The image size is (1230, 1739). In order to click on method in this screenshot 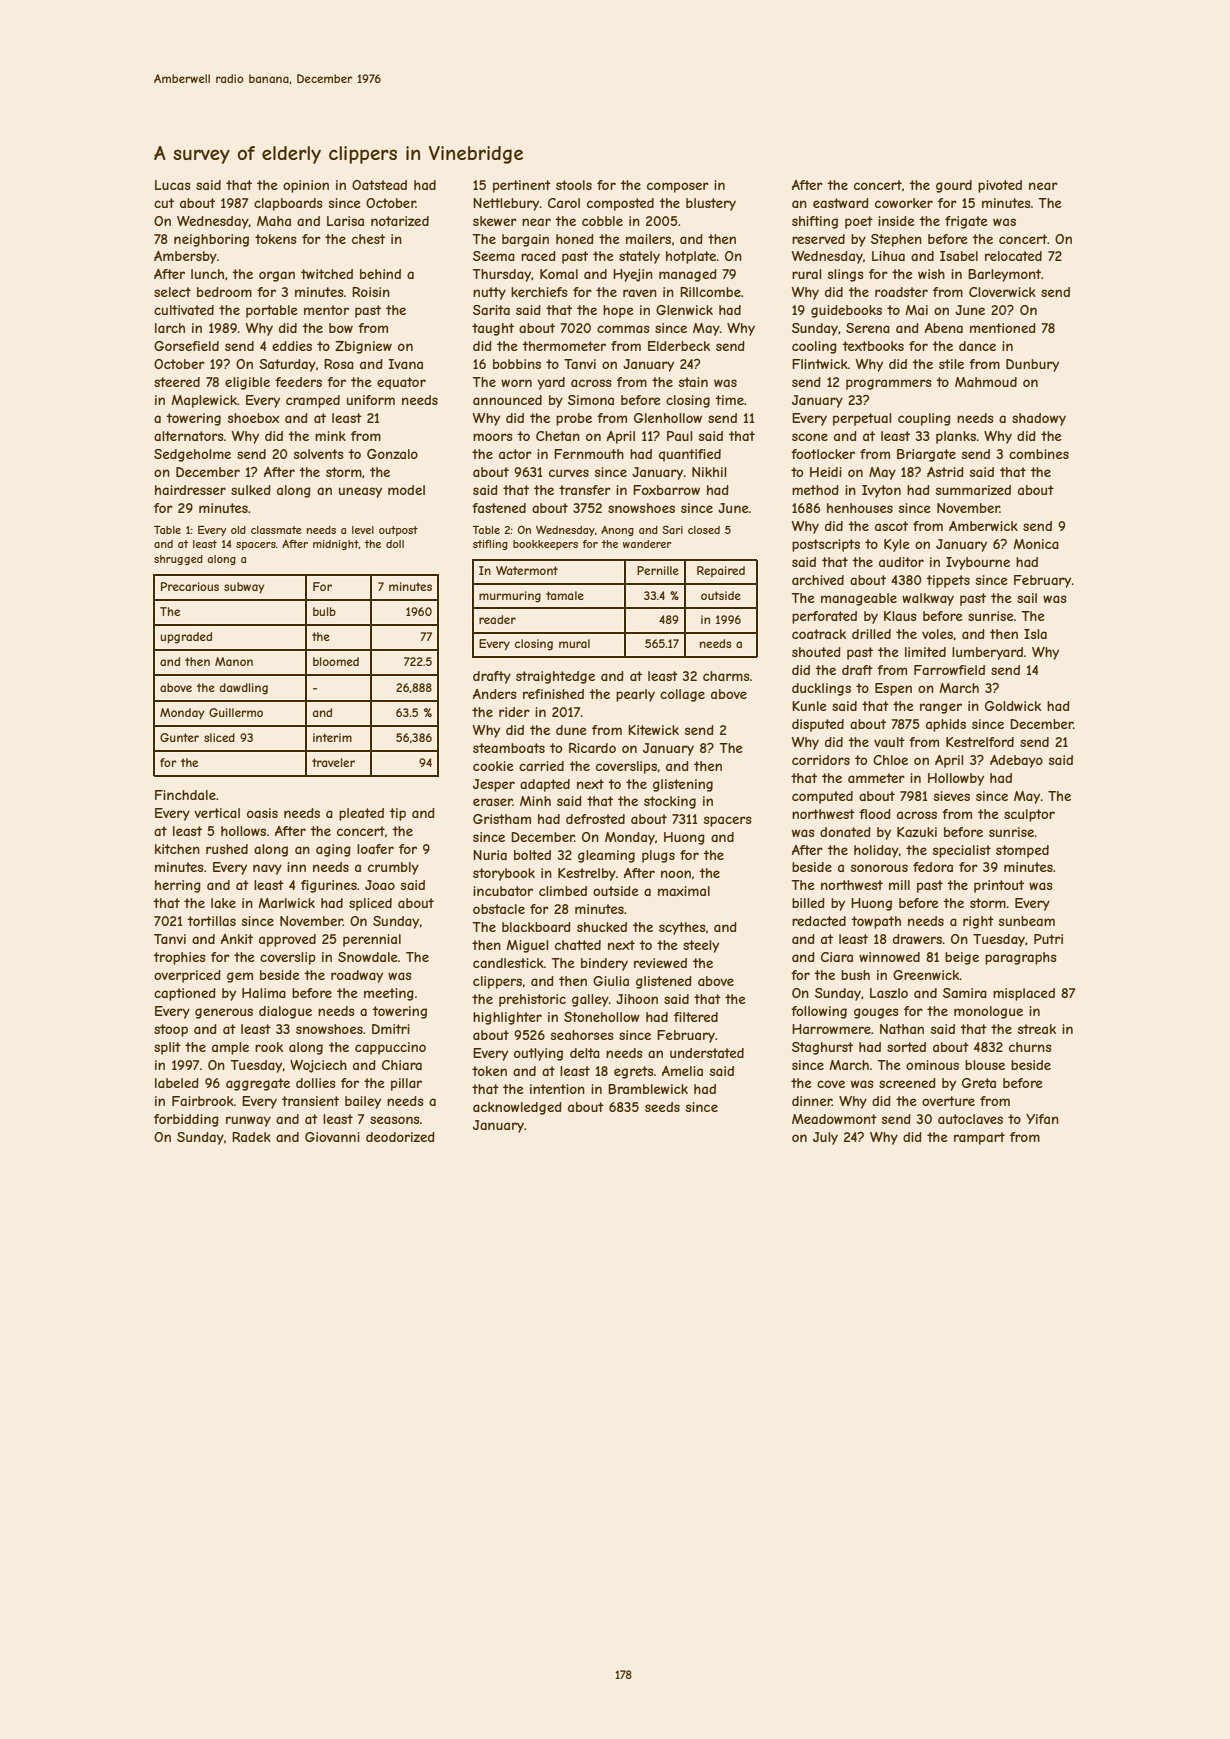, I will do `click(815, 490)`.
